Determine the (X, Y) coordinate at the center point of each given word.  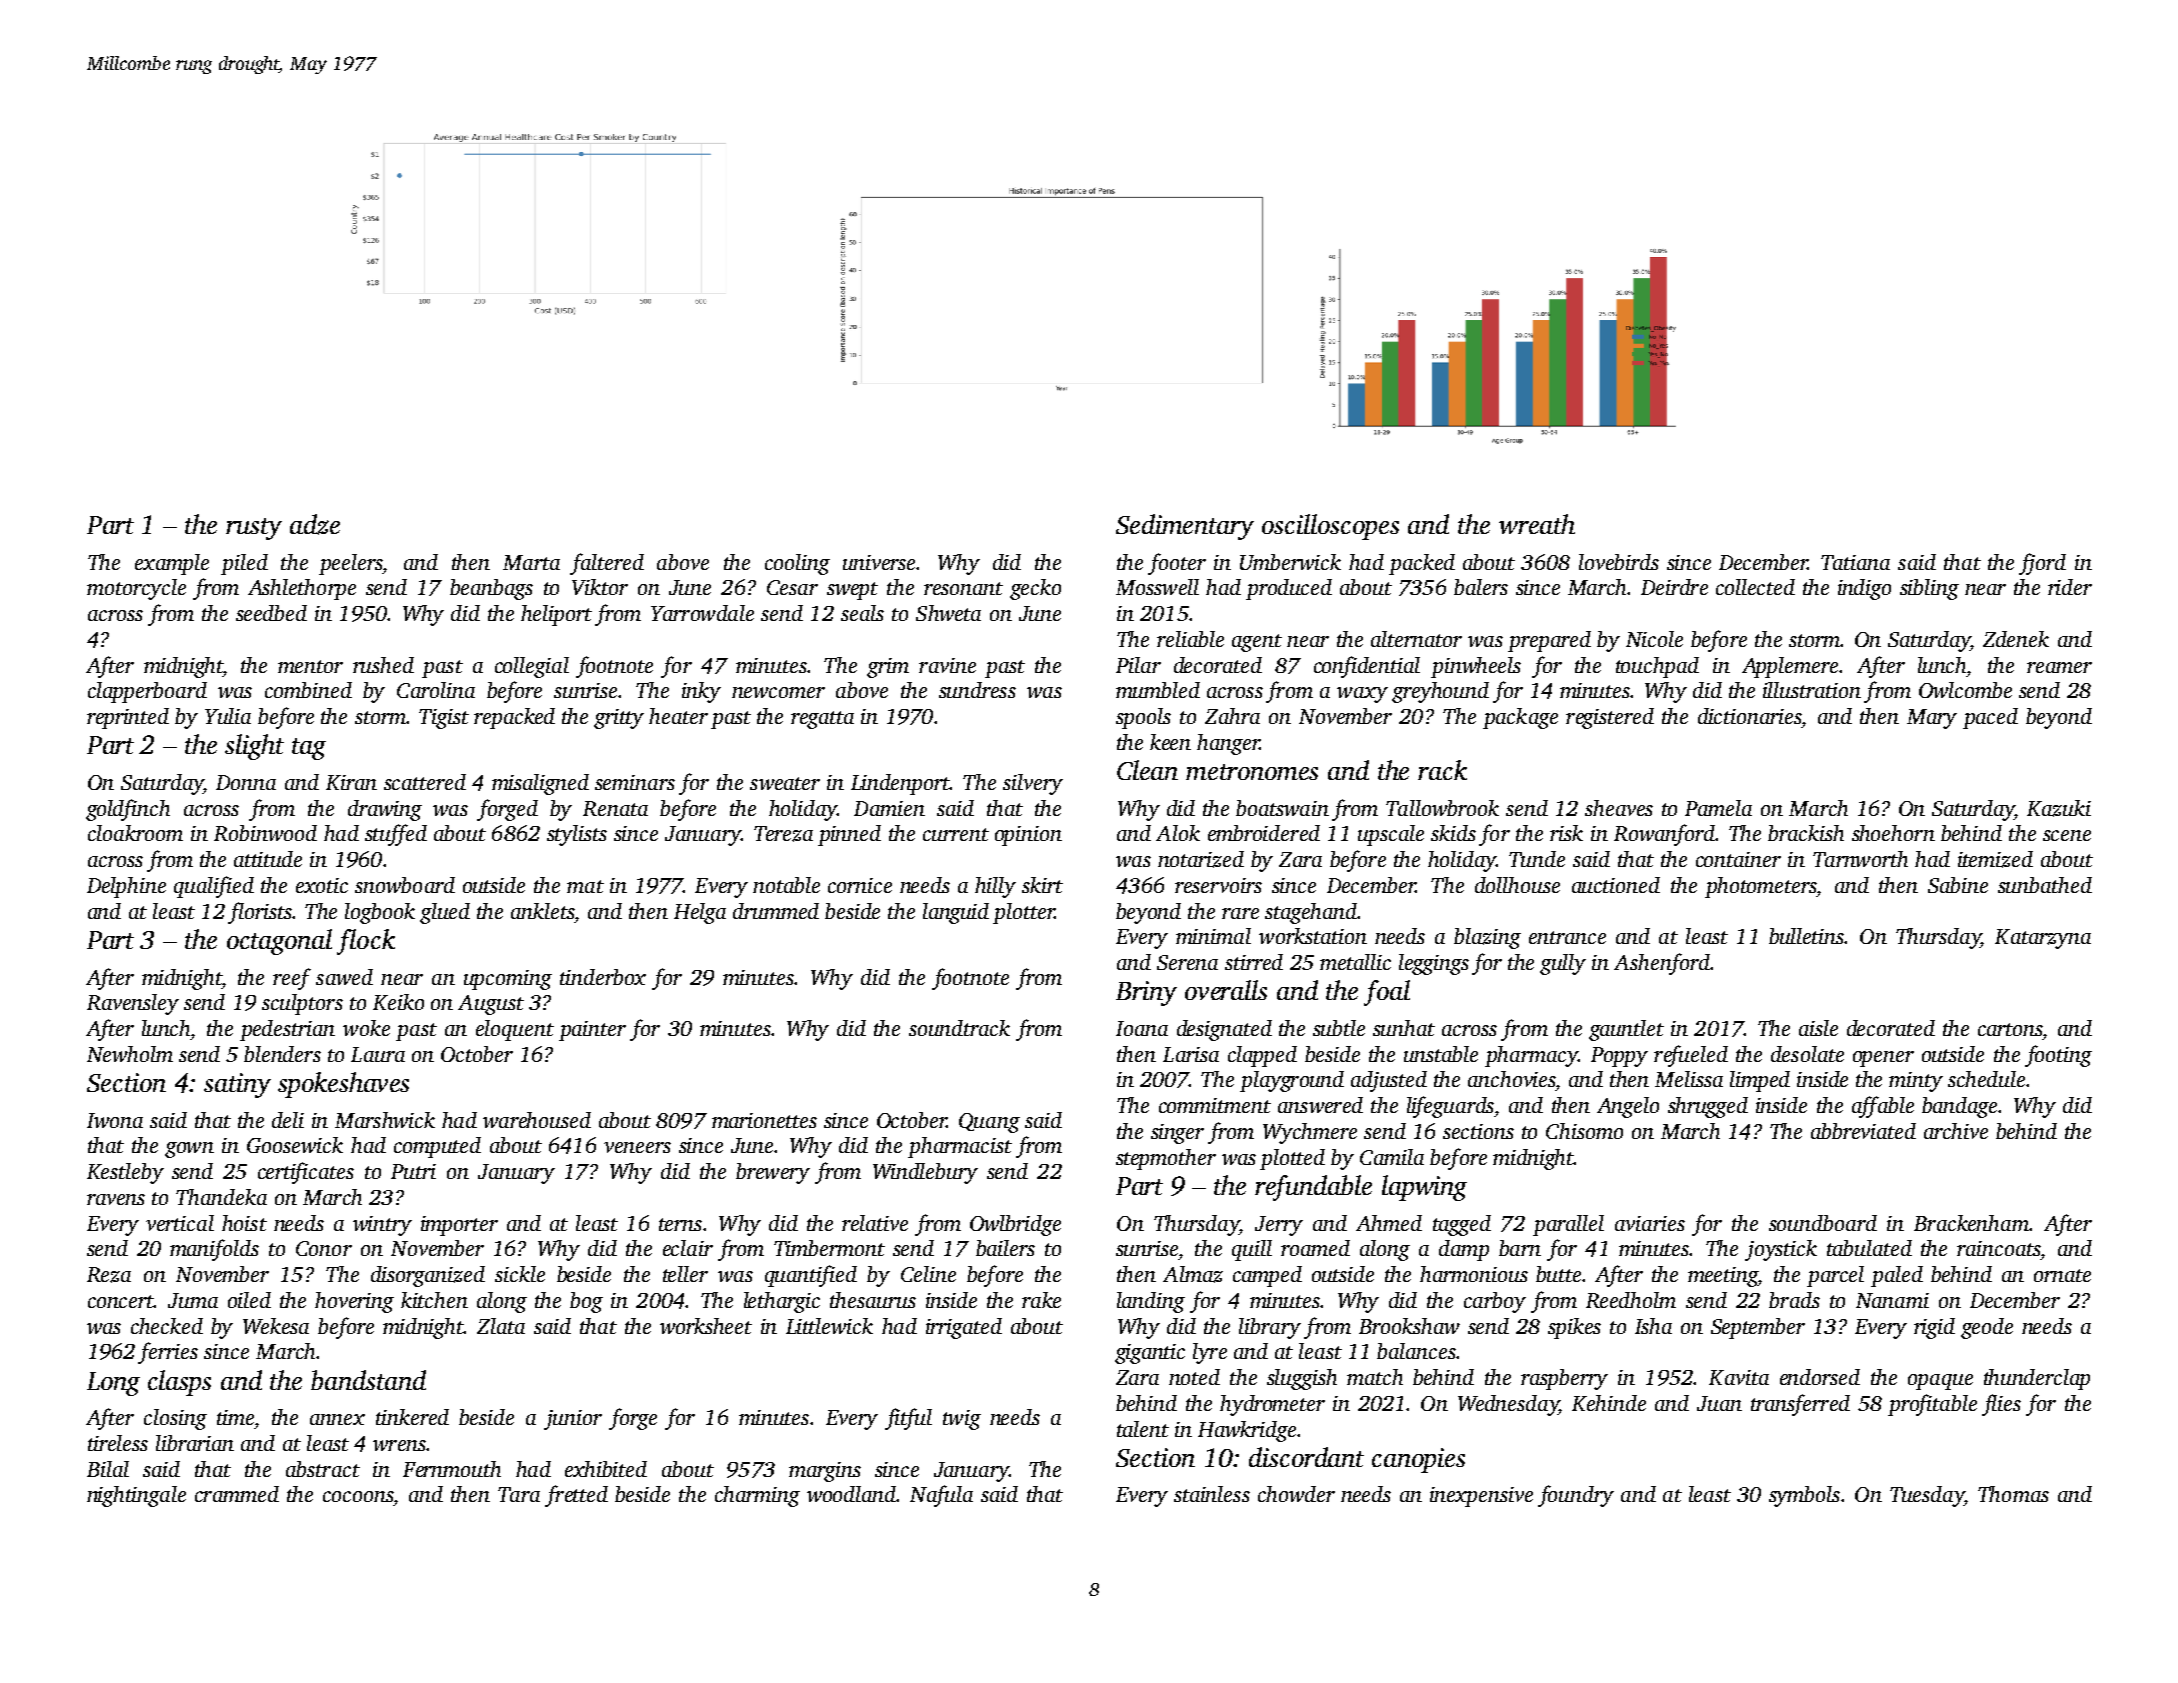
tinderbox (603, 977)
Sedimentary (1185, 527)
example (172, 564)
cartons (2010, 1029)
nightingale (136, 1496)
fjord (2042, 564)
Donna (246, 782)
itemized (1995, 859)
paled (1897, 1276)
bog (586, 1302)
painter (592, 1031)
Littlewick (829, 1326)
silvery (1033, 784)
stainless (1212, 1494)
